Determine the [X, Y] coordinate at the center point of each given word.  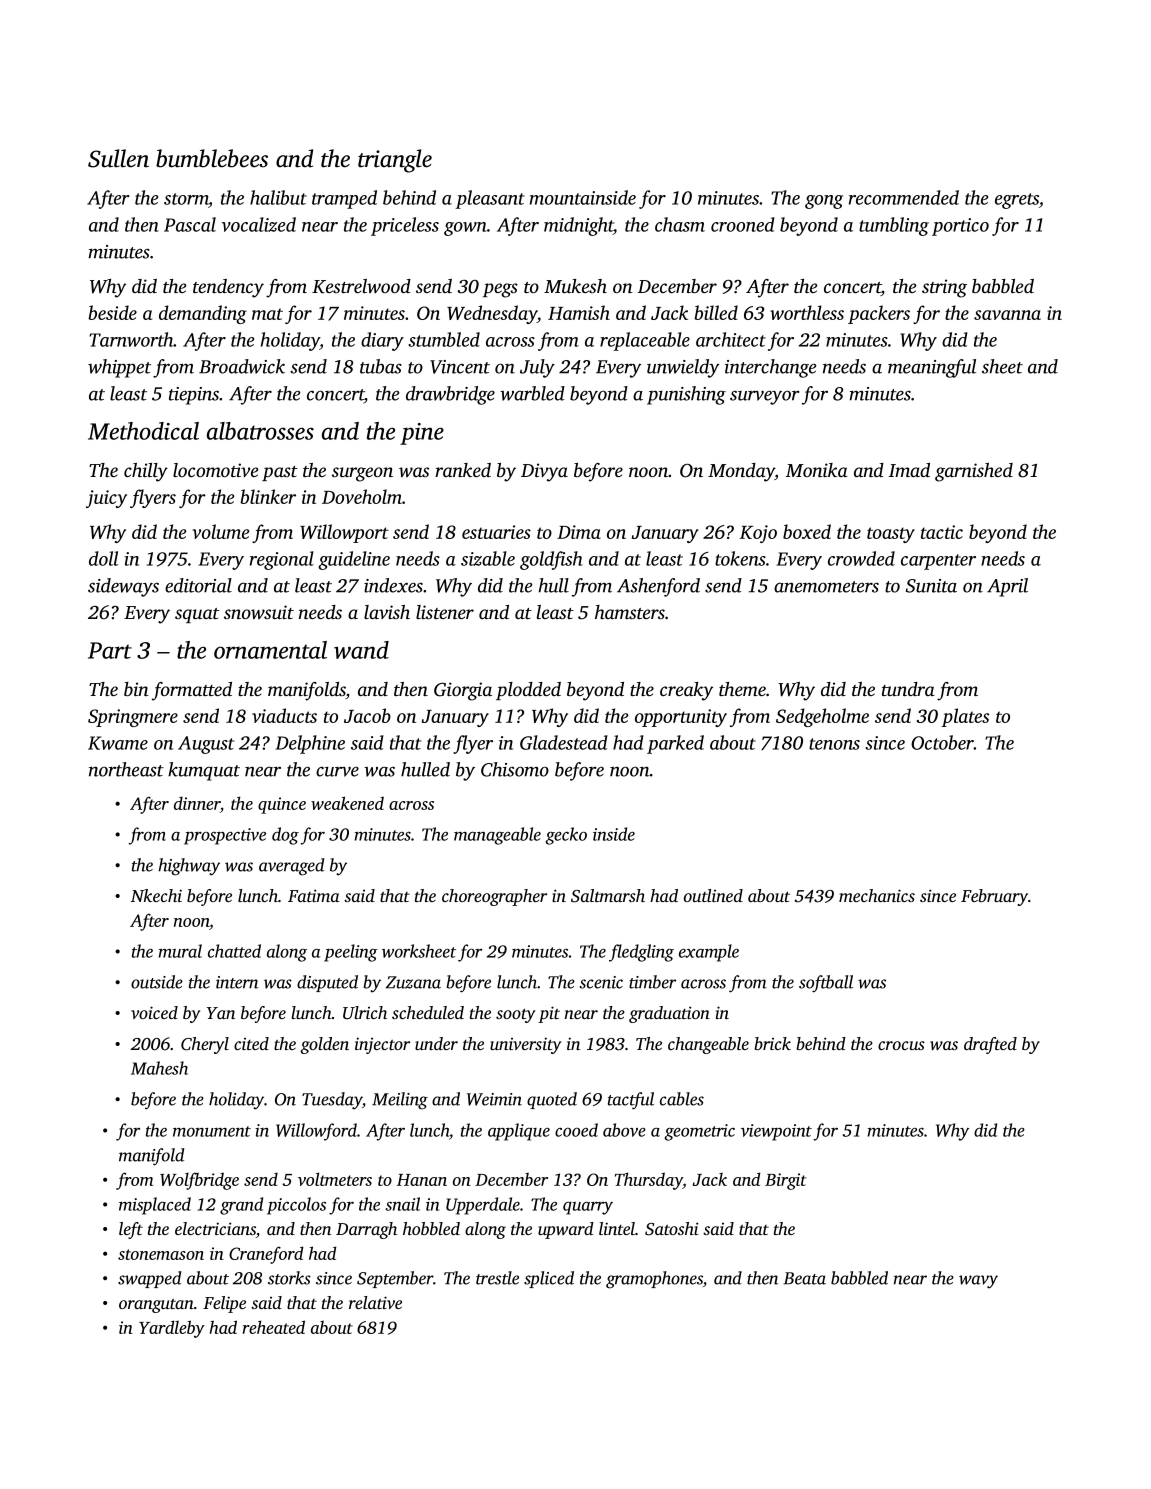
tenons [834, 744]
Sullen [118, 158]
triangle [395, 161]
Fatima [314, 895]
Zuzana [413, 982]
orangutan [156, 1306]
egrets [1017, 201]
